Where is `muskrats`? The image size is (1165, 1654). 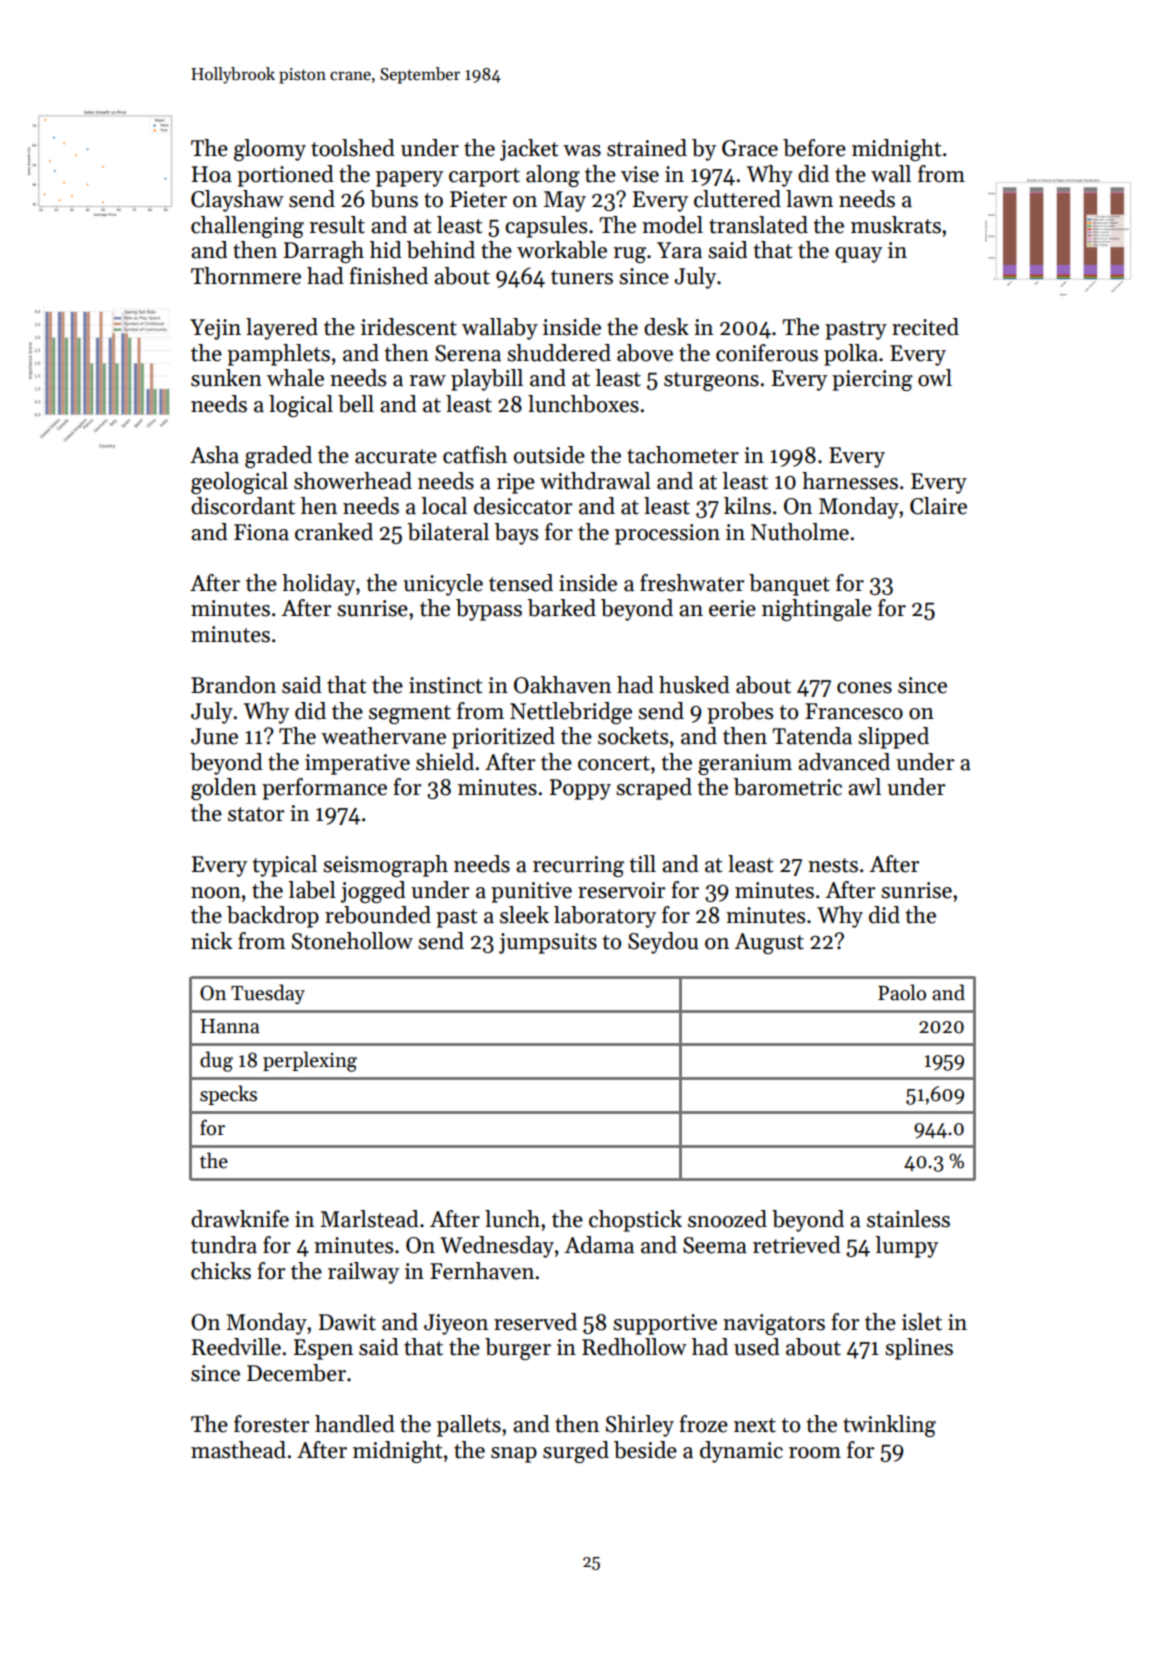 muskrats is located at coordinates (896, 225).
